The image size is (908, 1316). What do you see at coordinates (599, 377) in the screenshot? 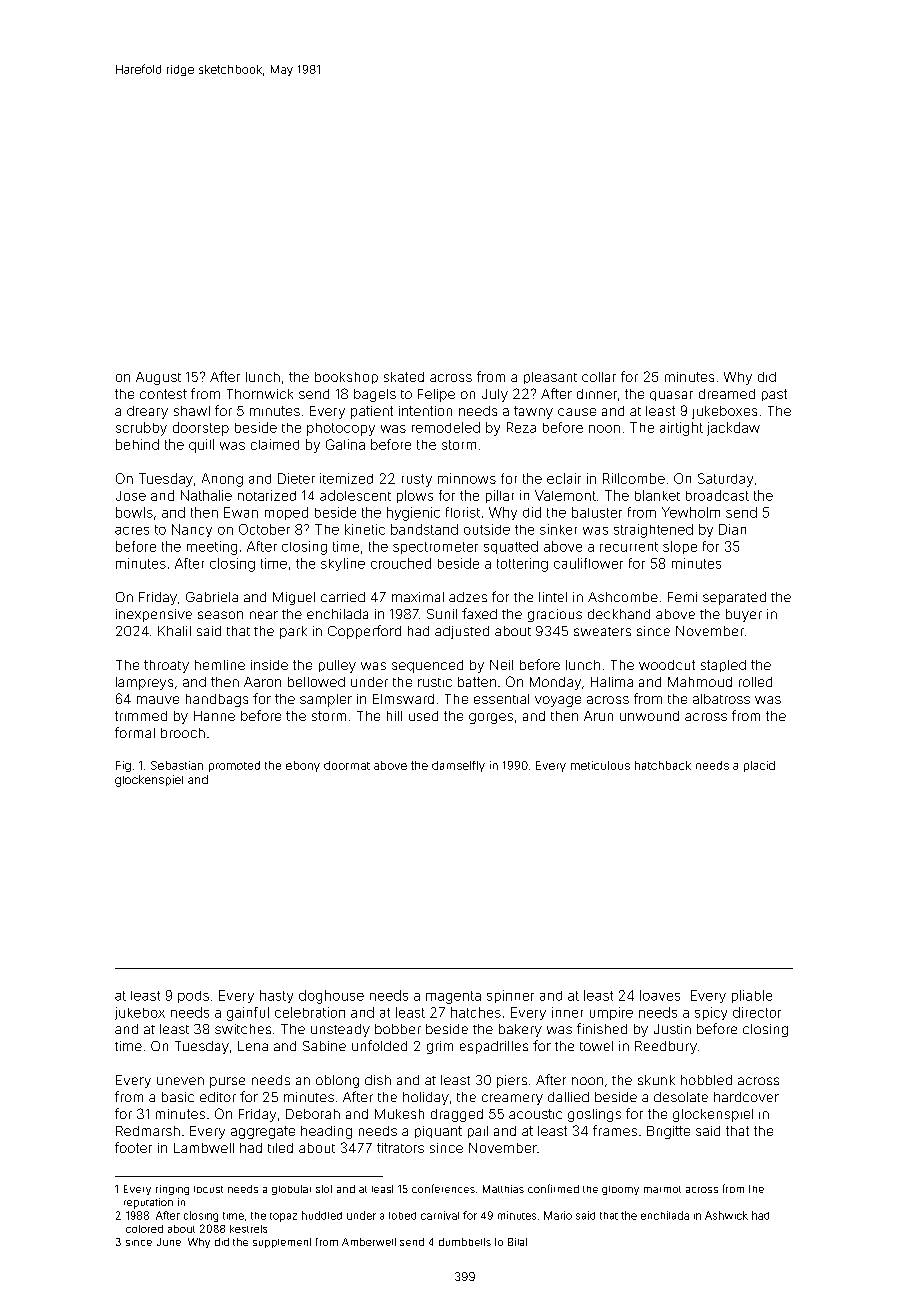
I see `collar` at bounding box center [599, 377].
